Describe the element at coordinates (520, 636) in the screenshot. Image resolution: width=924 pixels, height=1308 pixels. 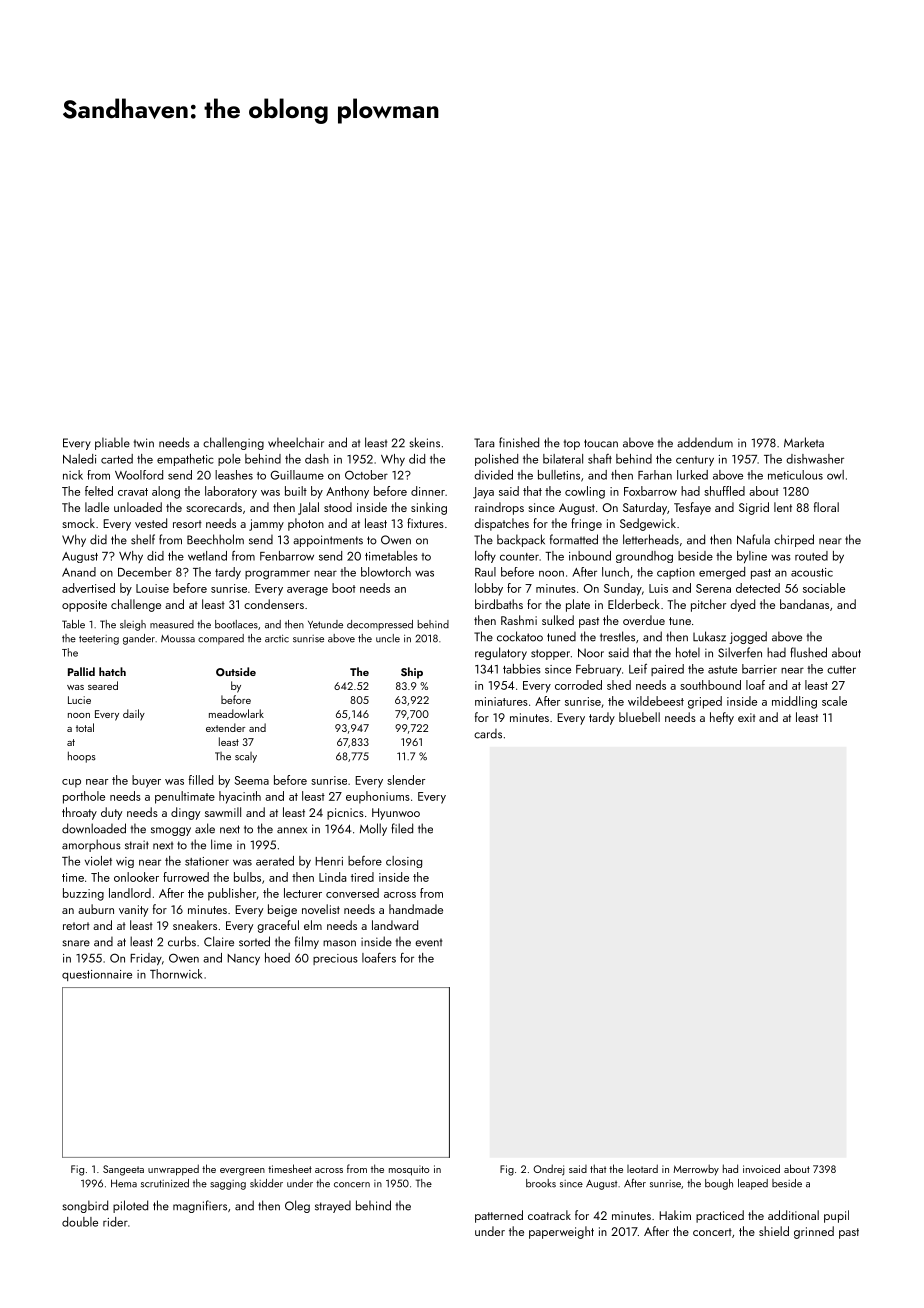
I see `cockatoo` at that location.
